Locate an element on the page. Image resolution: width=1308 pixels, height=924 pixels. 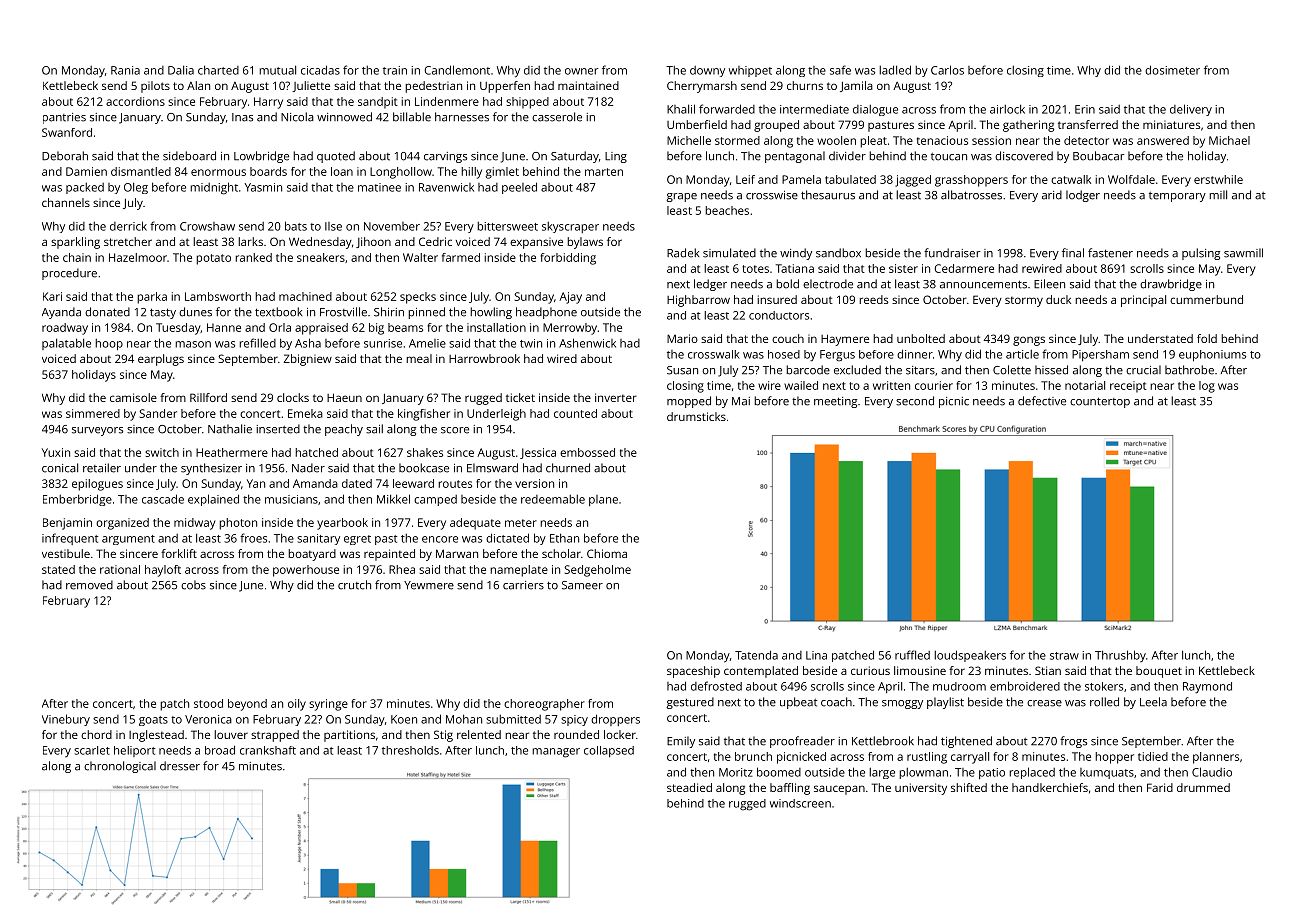
quoted is located at coordinates (336, 157).
